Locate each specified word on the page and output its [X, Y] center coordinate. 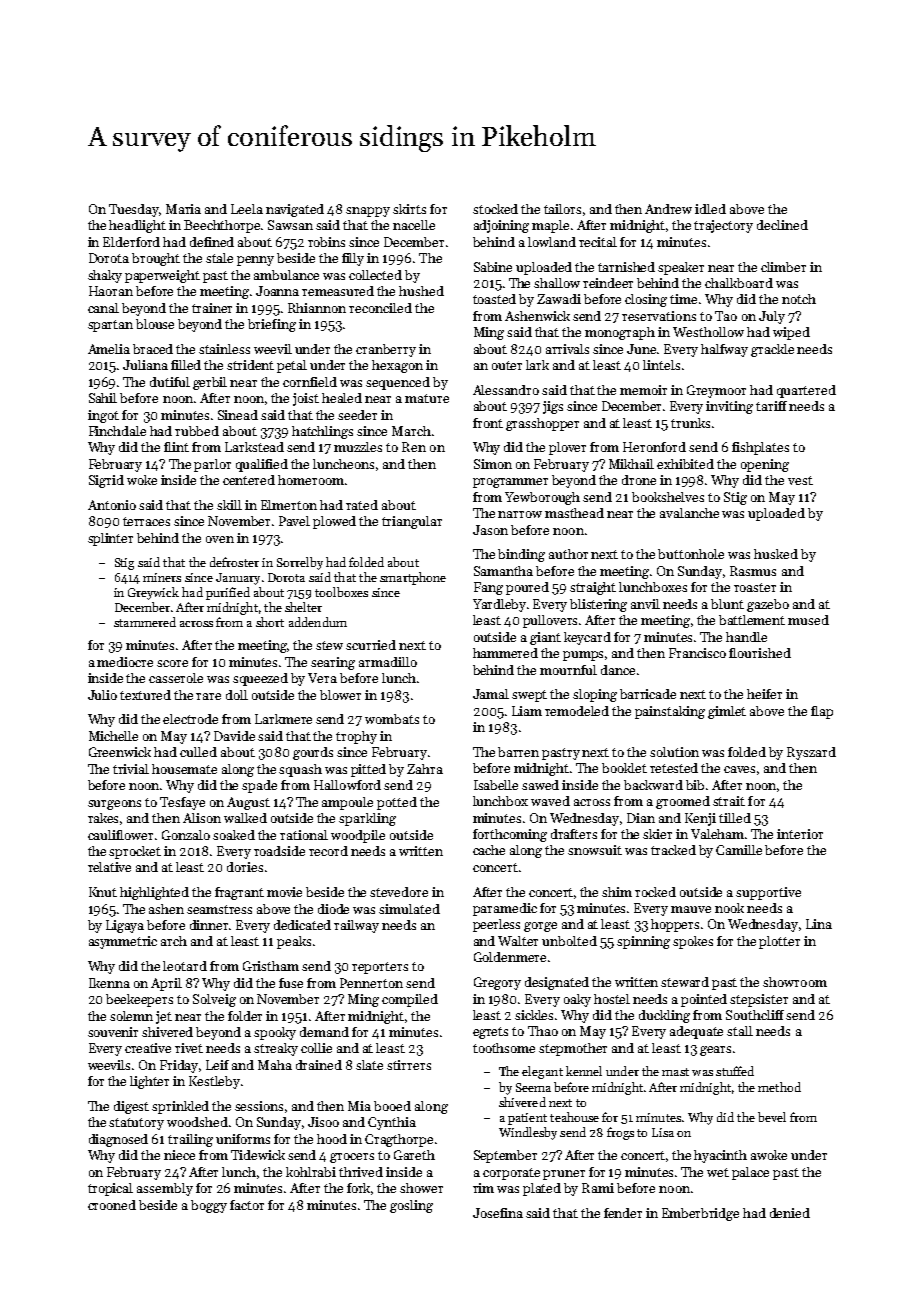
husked [776, 554]
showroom [795, 982]
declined [782, 225]
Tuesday [134, 210]
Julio [102, 695]
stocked [495, 209]
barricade [648, 694]
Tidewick [258, 1155]
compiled [410, 1000]
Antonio [112, 505]
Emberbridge [700, 1214]
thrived [361, 1172]
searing [333, 663]
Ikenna [109, 983]
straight [593, 588]
